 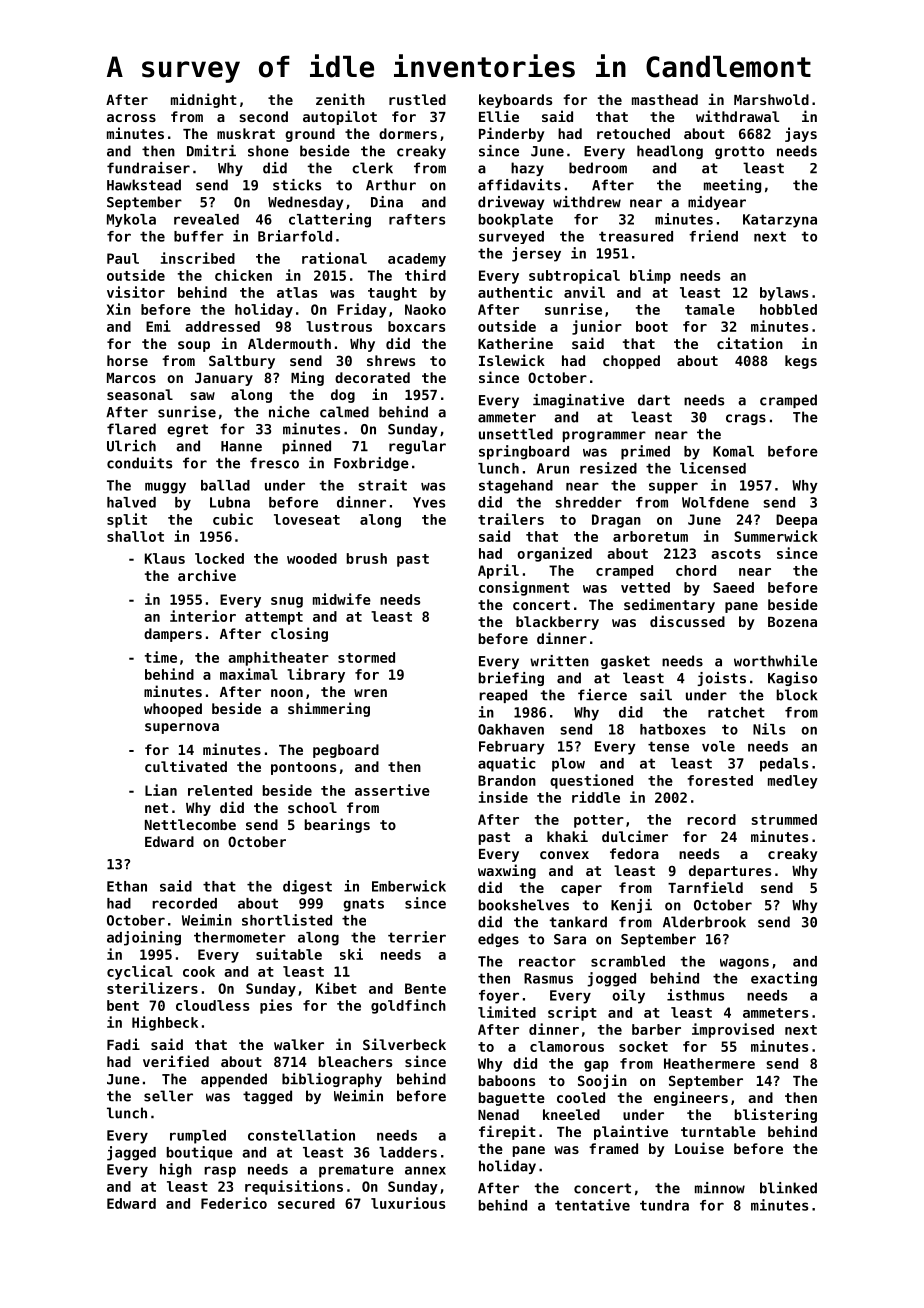 I want to click on blinked, so click(x=788, y=1188).
